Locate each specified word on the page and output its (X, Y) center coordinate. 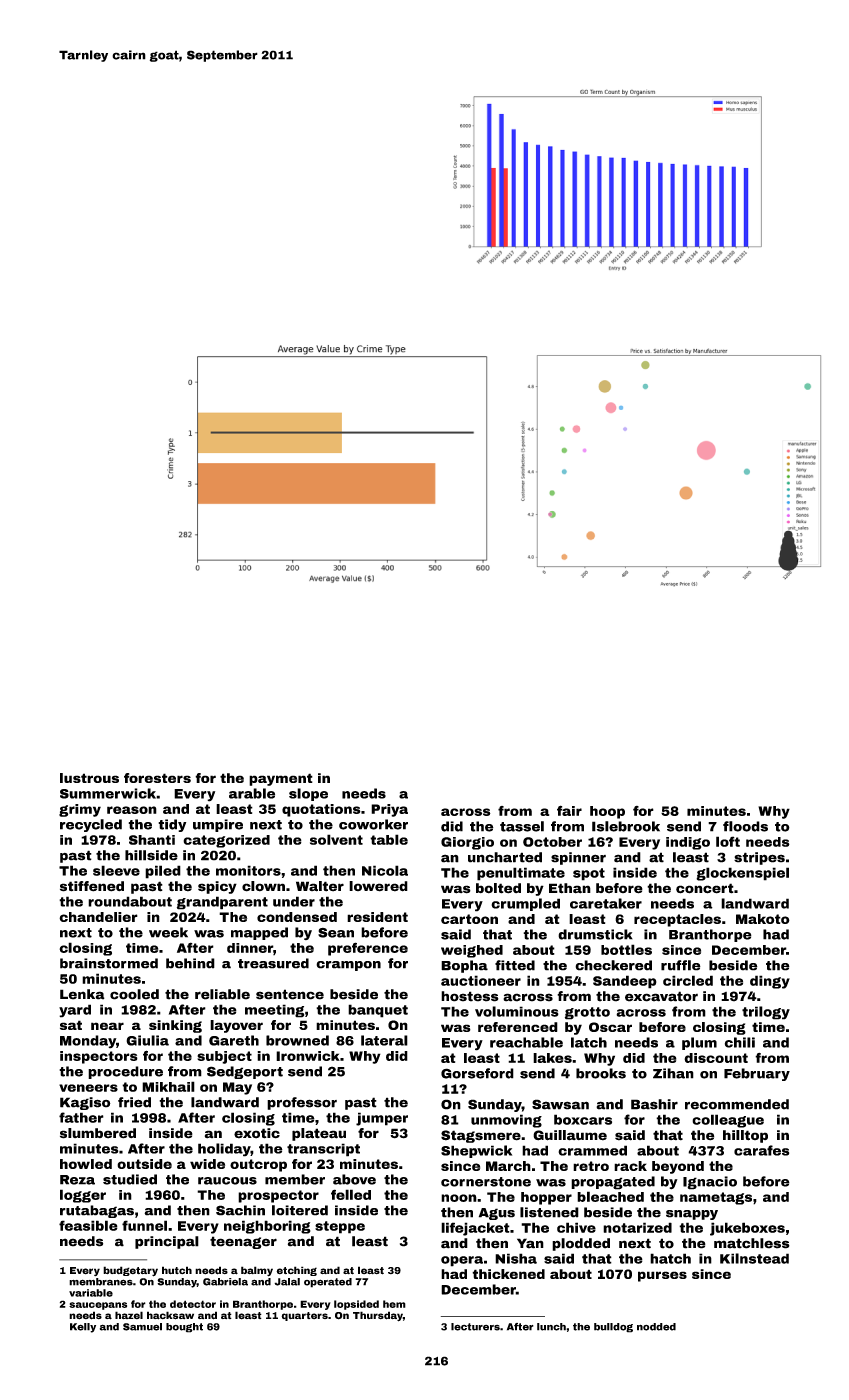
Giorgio (467, 843)
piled (163, 872)
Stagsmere (481, 1136)
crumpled (525, 904)
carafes (761, 1150)
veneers (88, 1088)
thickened (508, 1274)
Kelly (83, 1328)
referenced (518, 1027)
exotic (257, 1133)
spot (589, 874)
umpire (218, 825)
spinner (578, 858)
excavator (661, 996)
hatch (670, 1258)
